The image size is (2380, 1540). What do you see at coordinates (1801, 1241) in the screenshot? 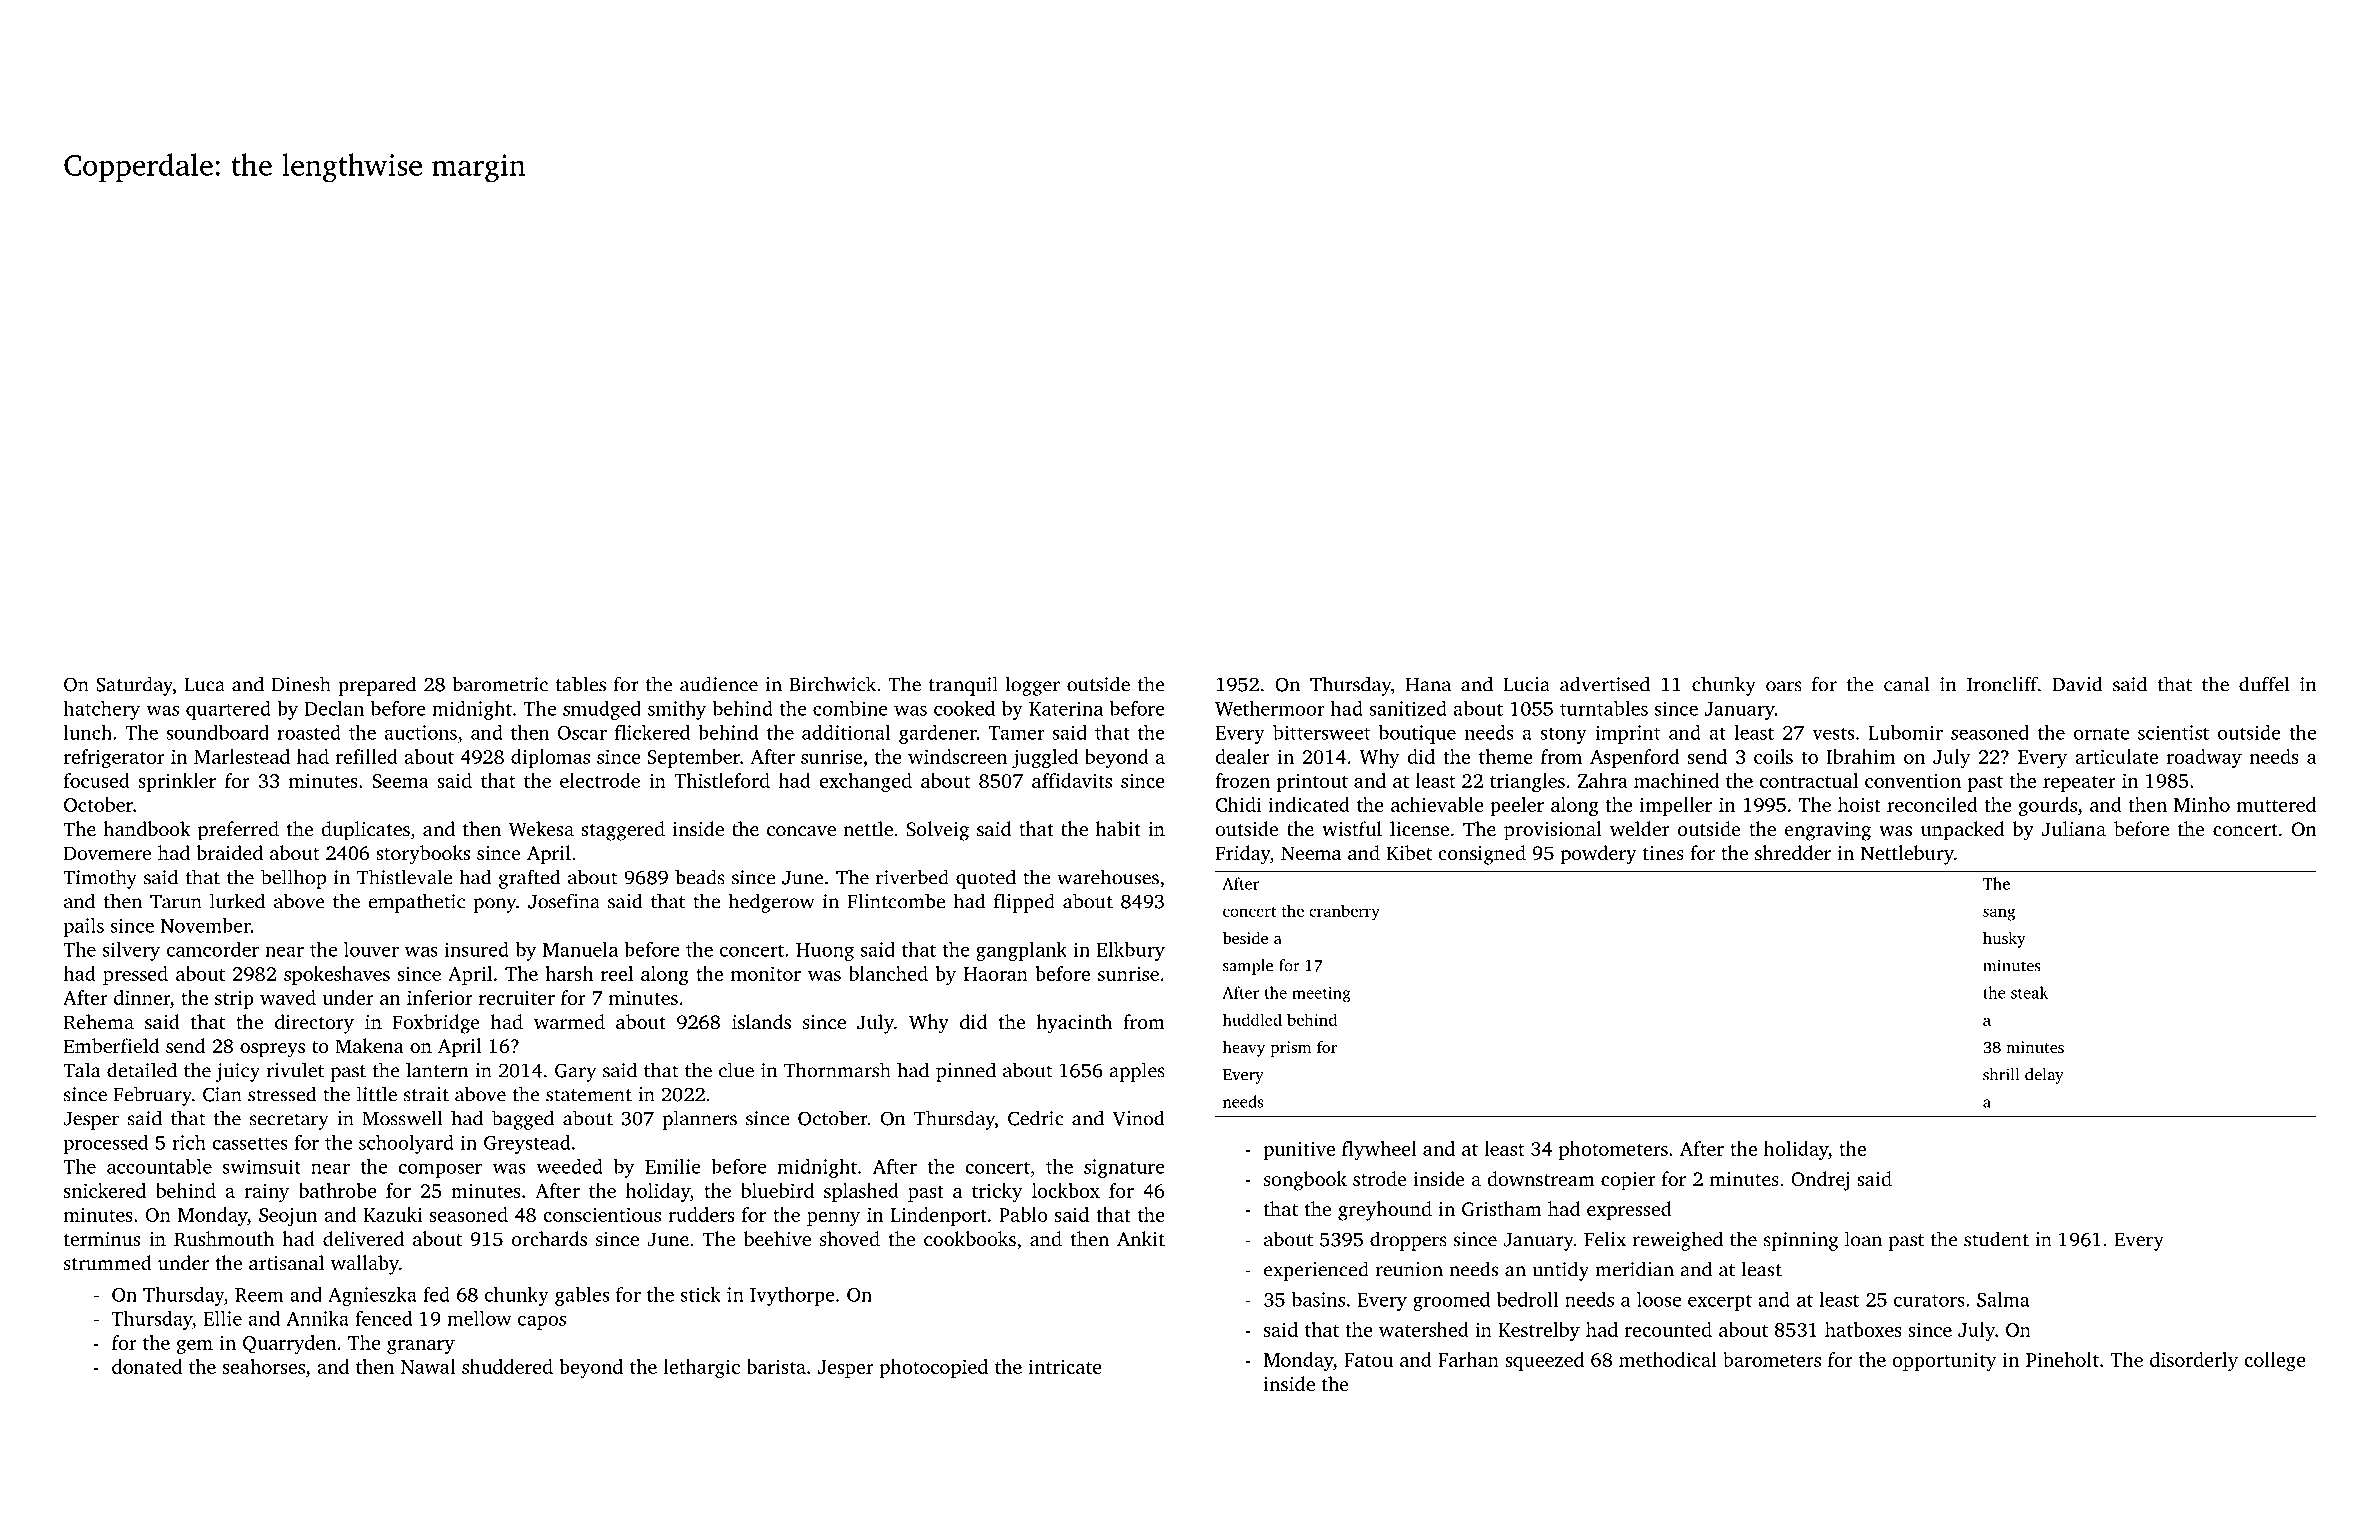
I see `spinning` at bounding box center [1801, 1241].
